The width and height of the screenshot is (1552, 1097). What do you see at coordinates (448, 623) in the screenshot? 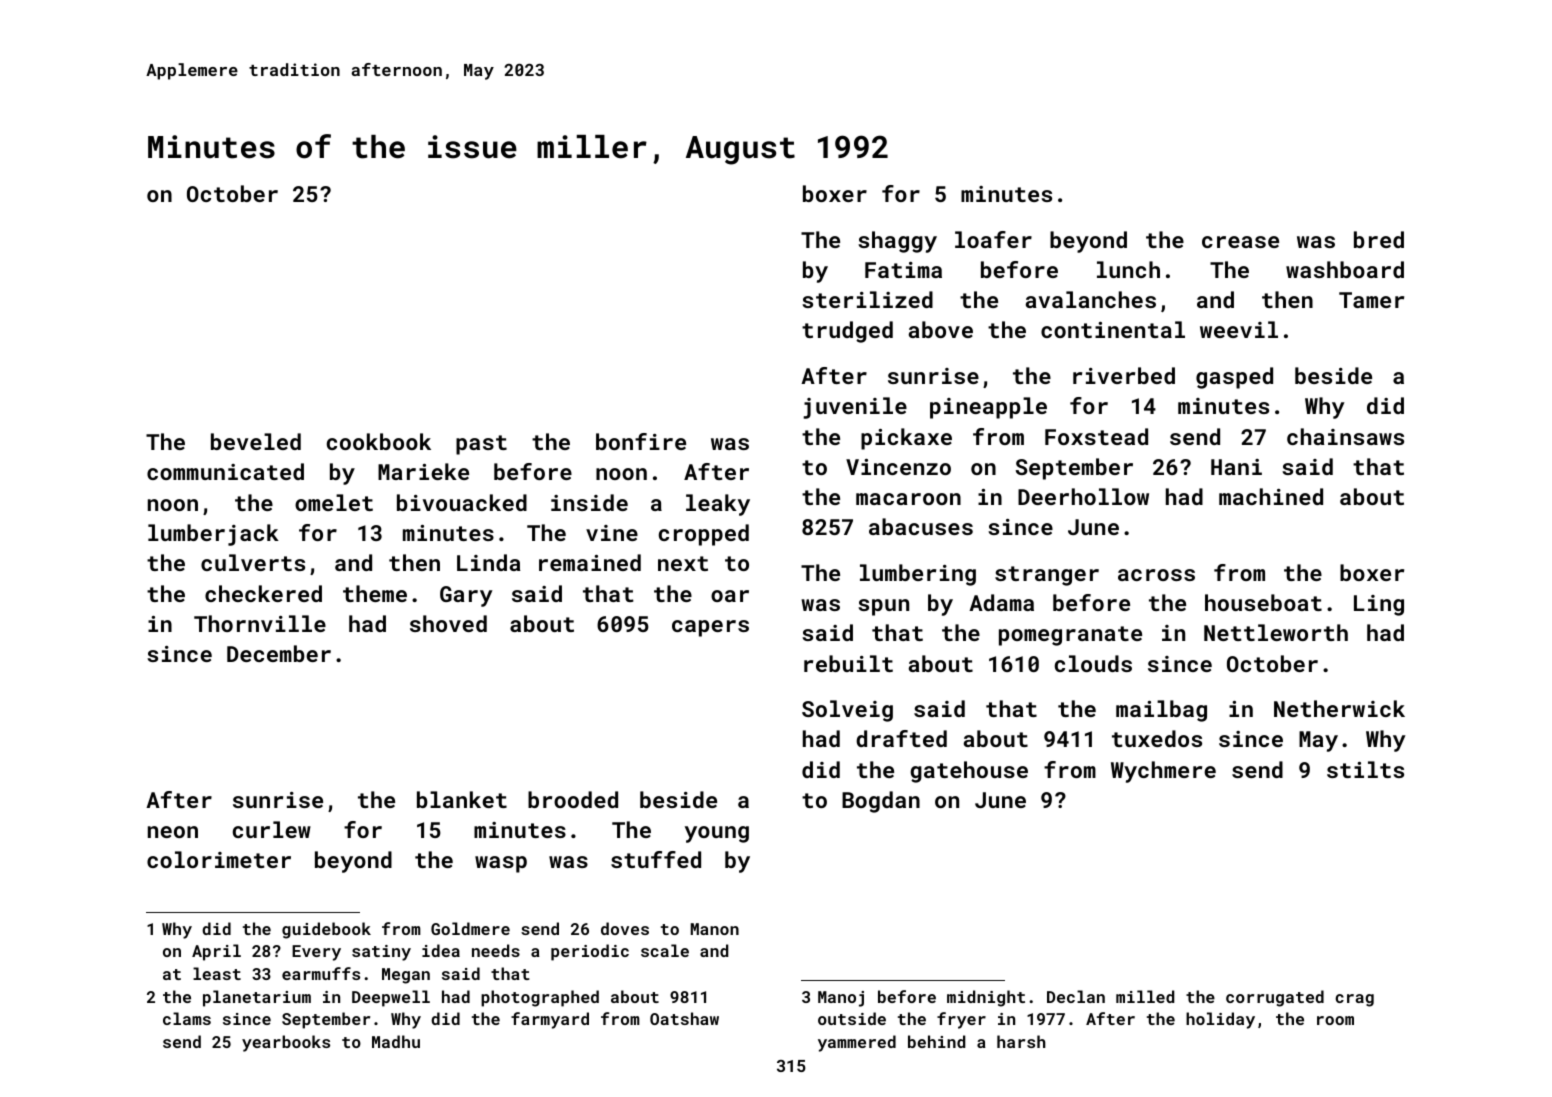
I see `shoved` at bounding box center [448, 623].
